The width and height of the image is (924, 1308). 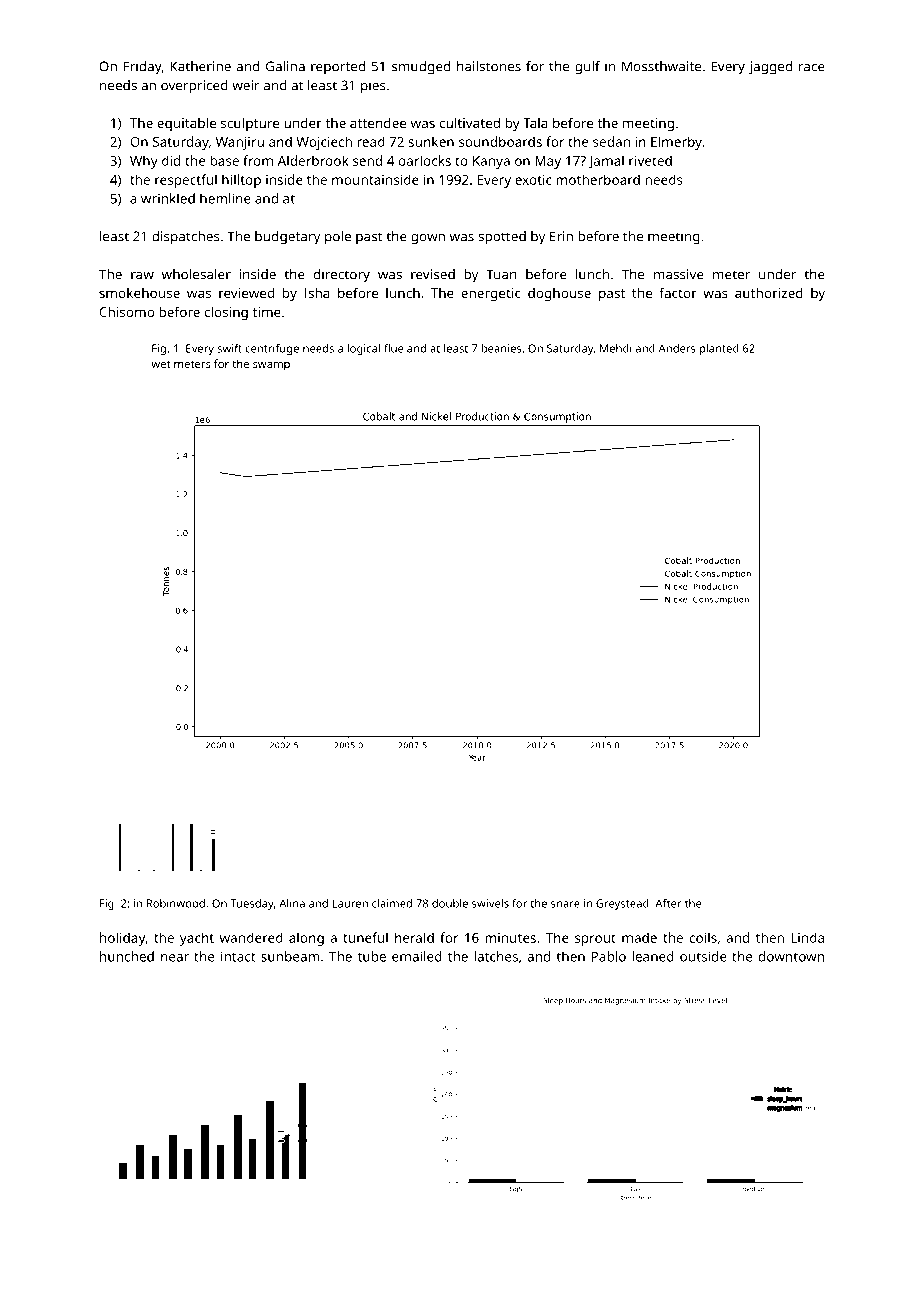 What do you see at coordinates (186, 238) in the image?
I see `dispatches` at bounding box center [186, 238].
